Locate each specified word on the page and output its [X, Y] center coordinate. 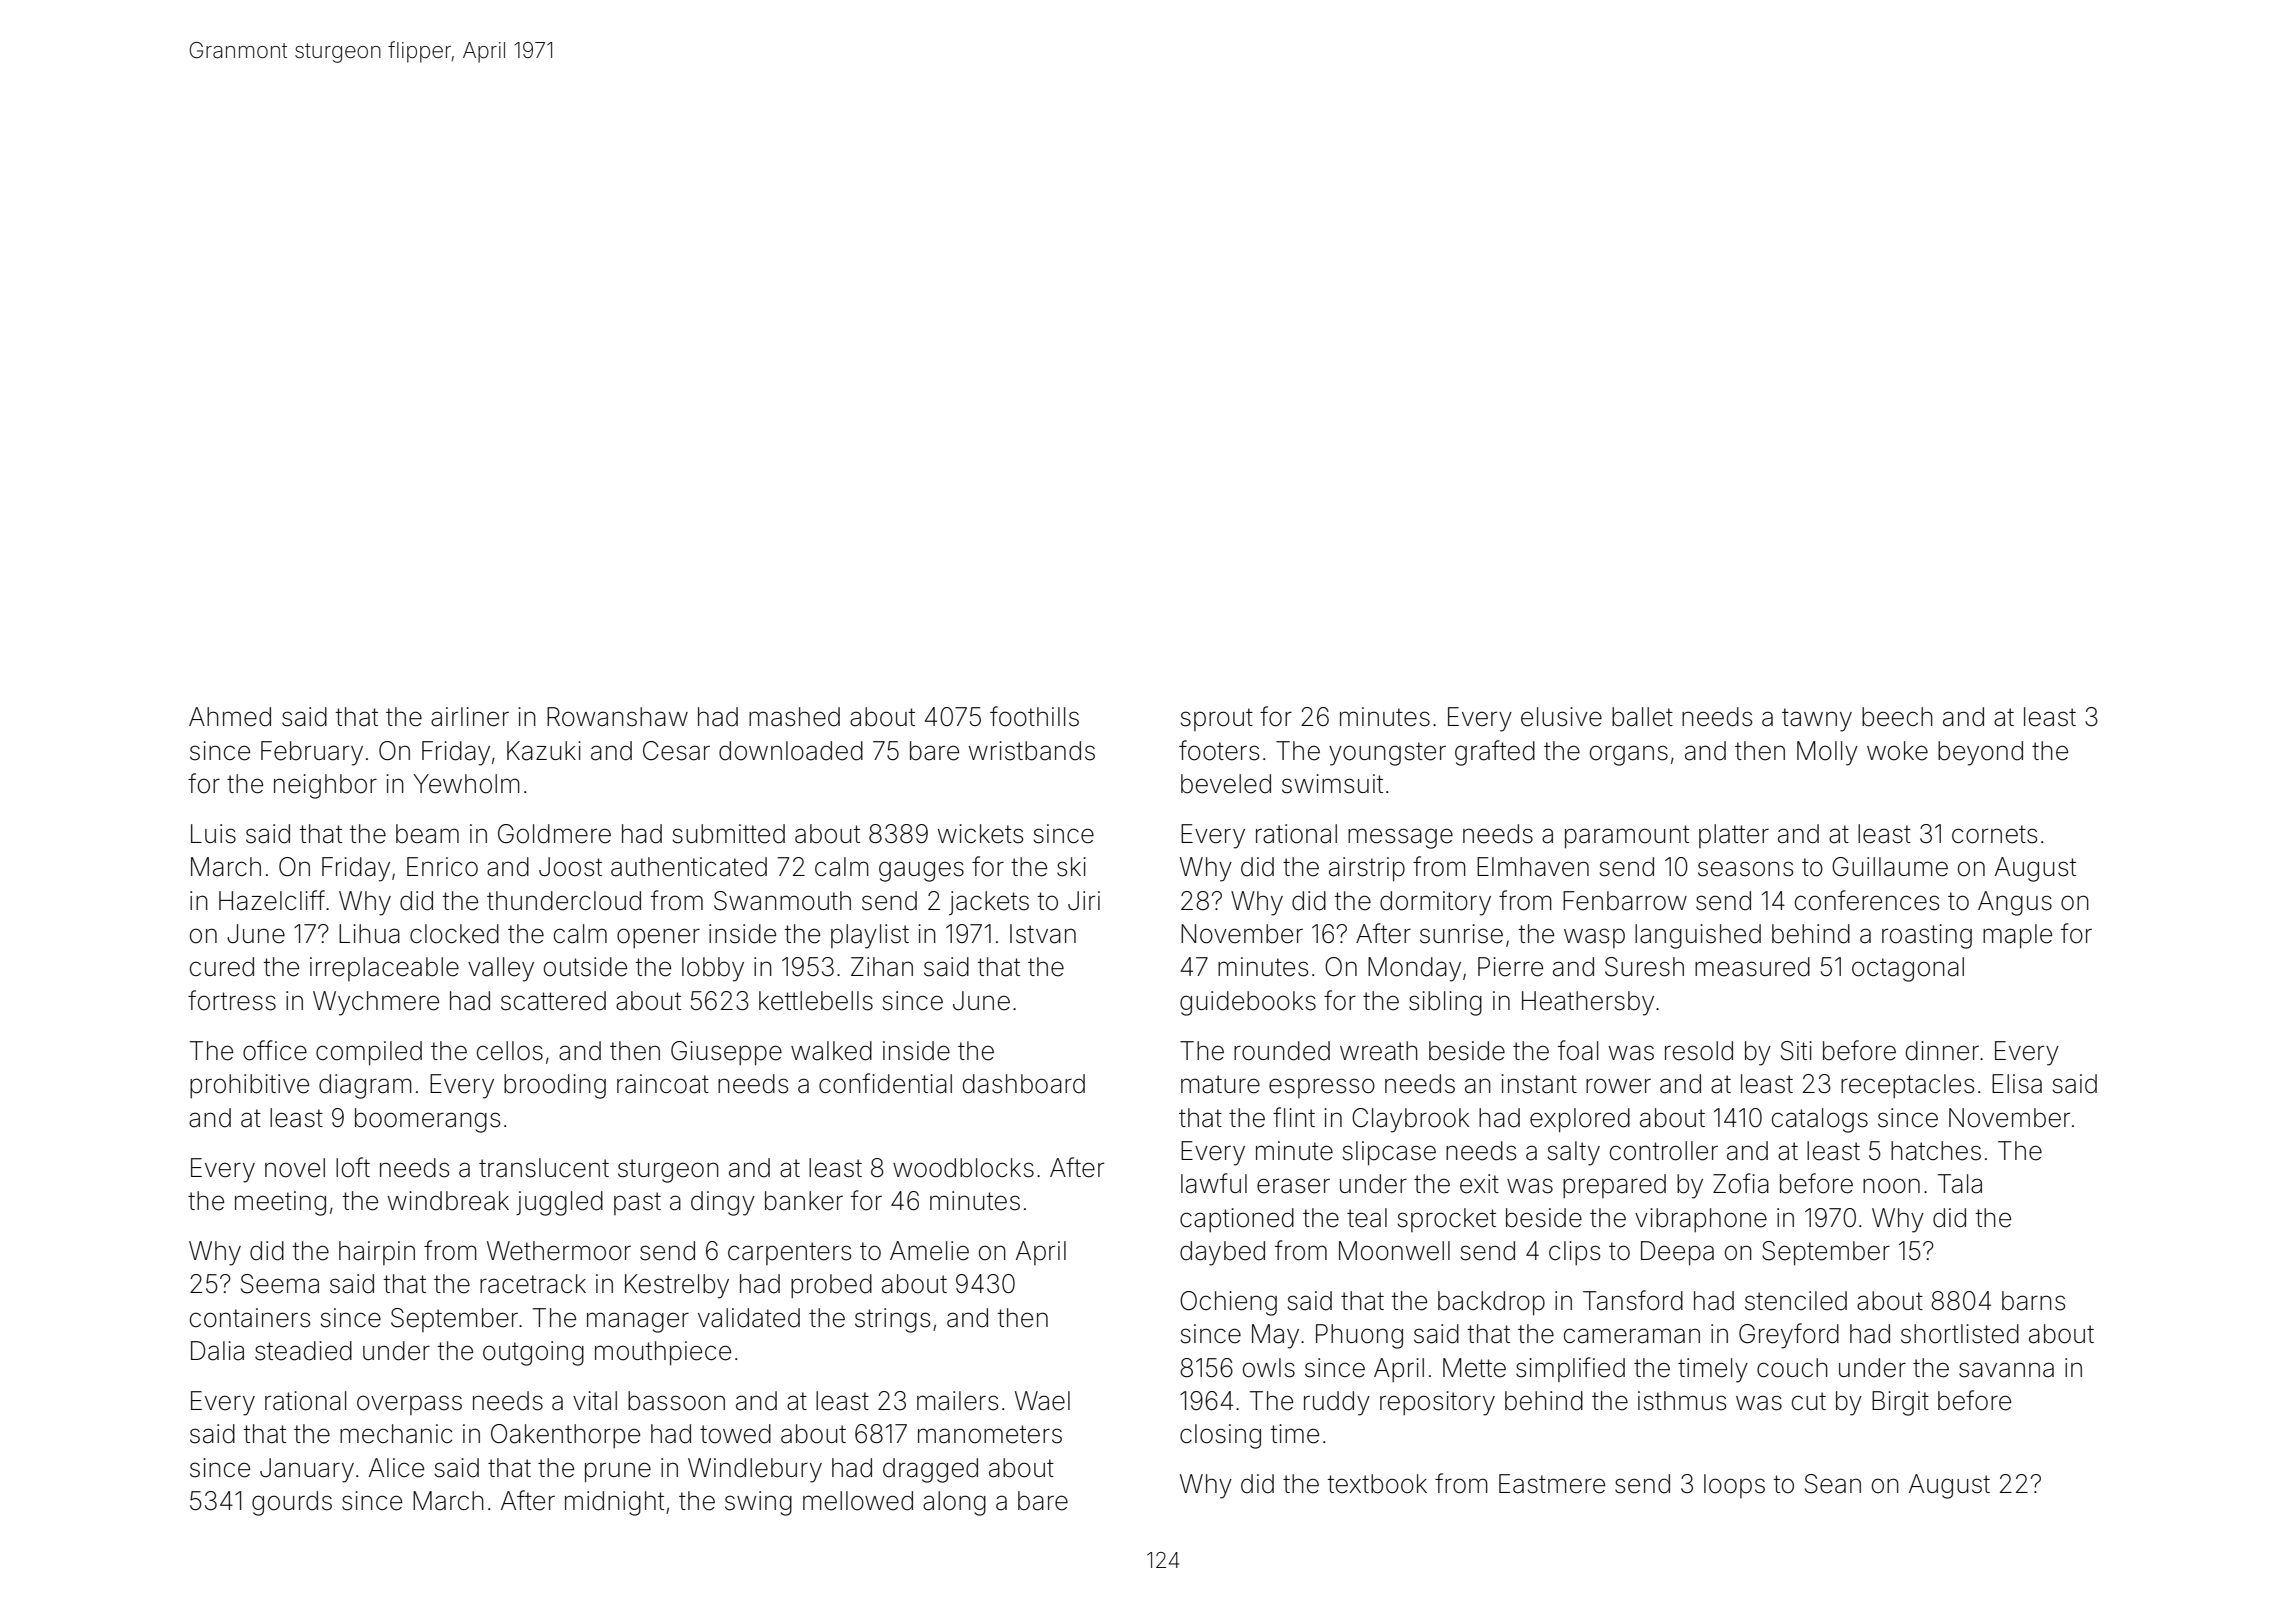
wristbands [1032, 751]
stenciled [1796, 1301]
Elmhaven [1533, 867]
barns [2033, 1301]
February [312, 753]
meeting [280, 1203]
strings [892, 1320]
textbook [1377, 1484]
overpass [409, 1405]
